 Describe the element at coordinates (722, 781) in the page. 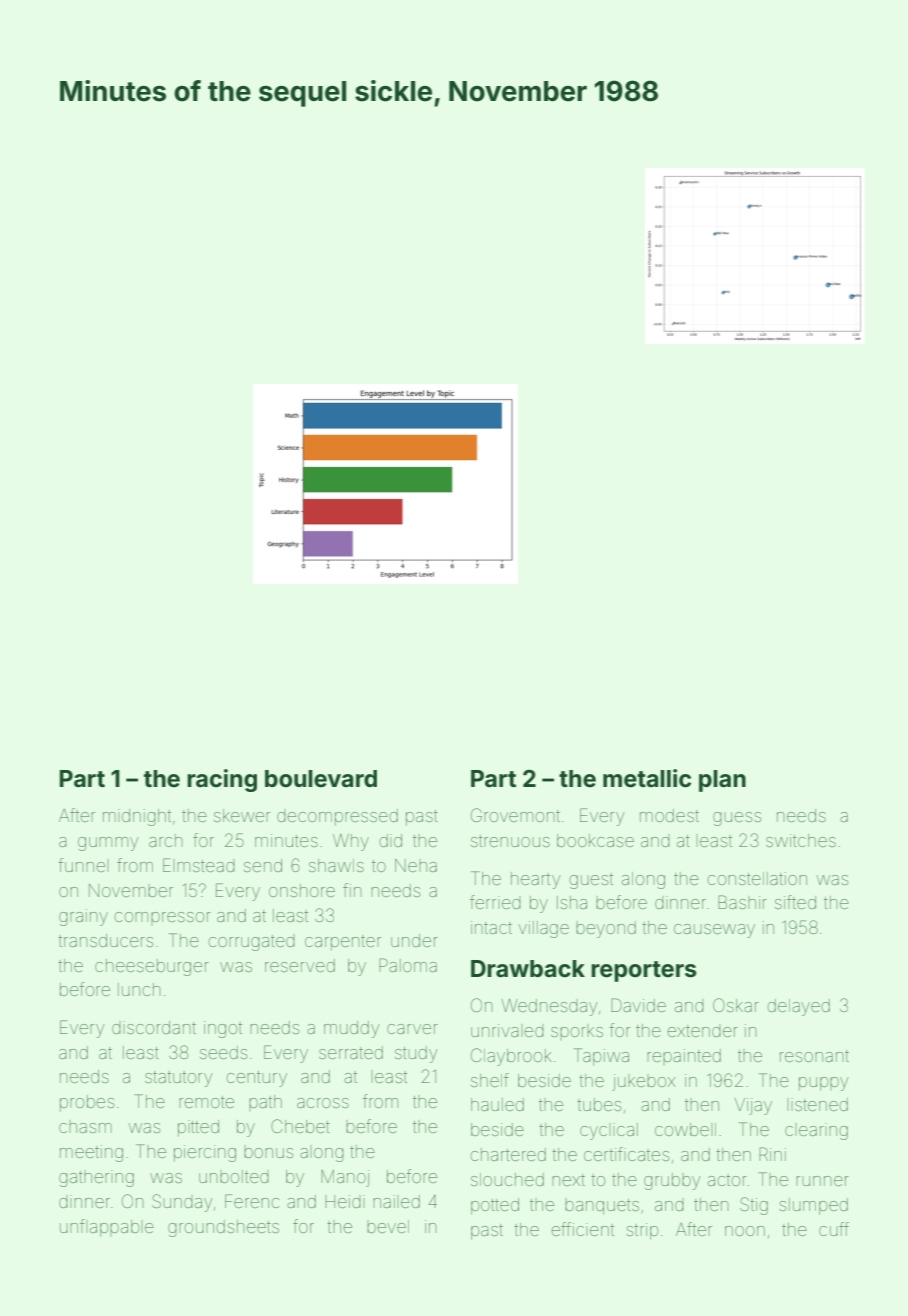

I see `plan` at that location.
